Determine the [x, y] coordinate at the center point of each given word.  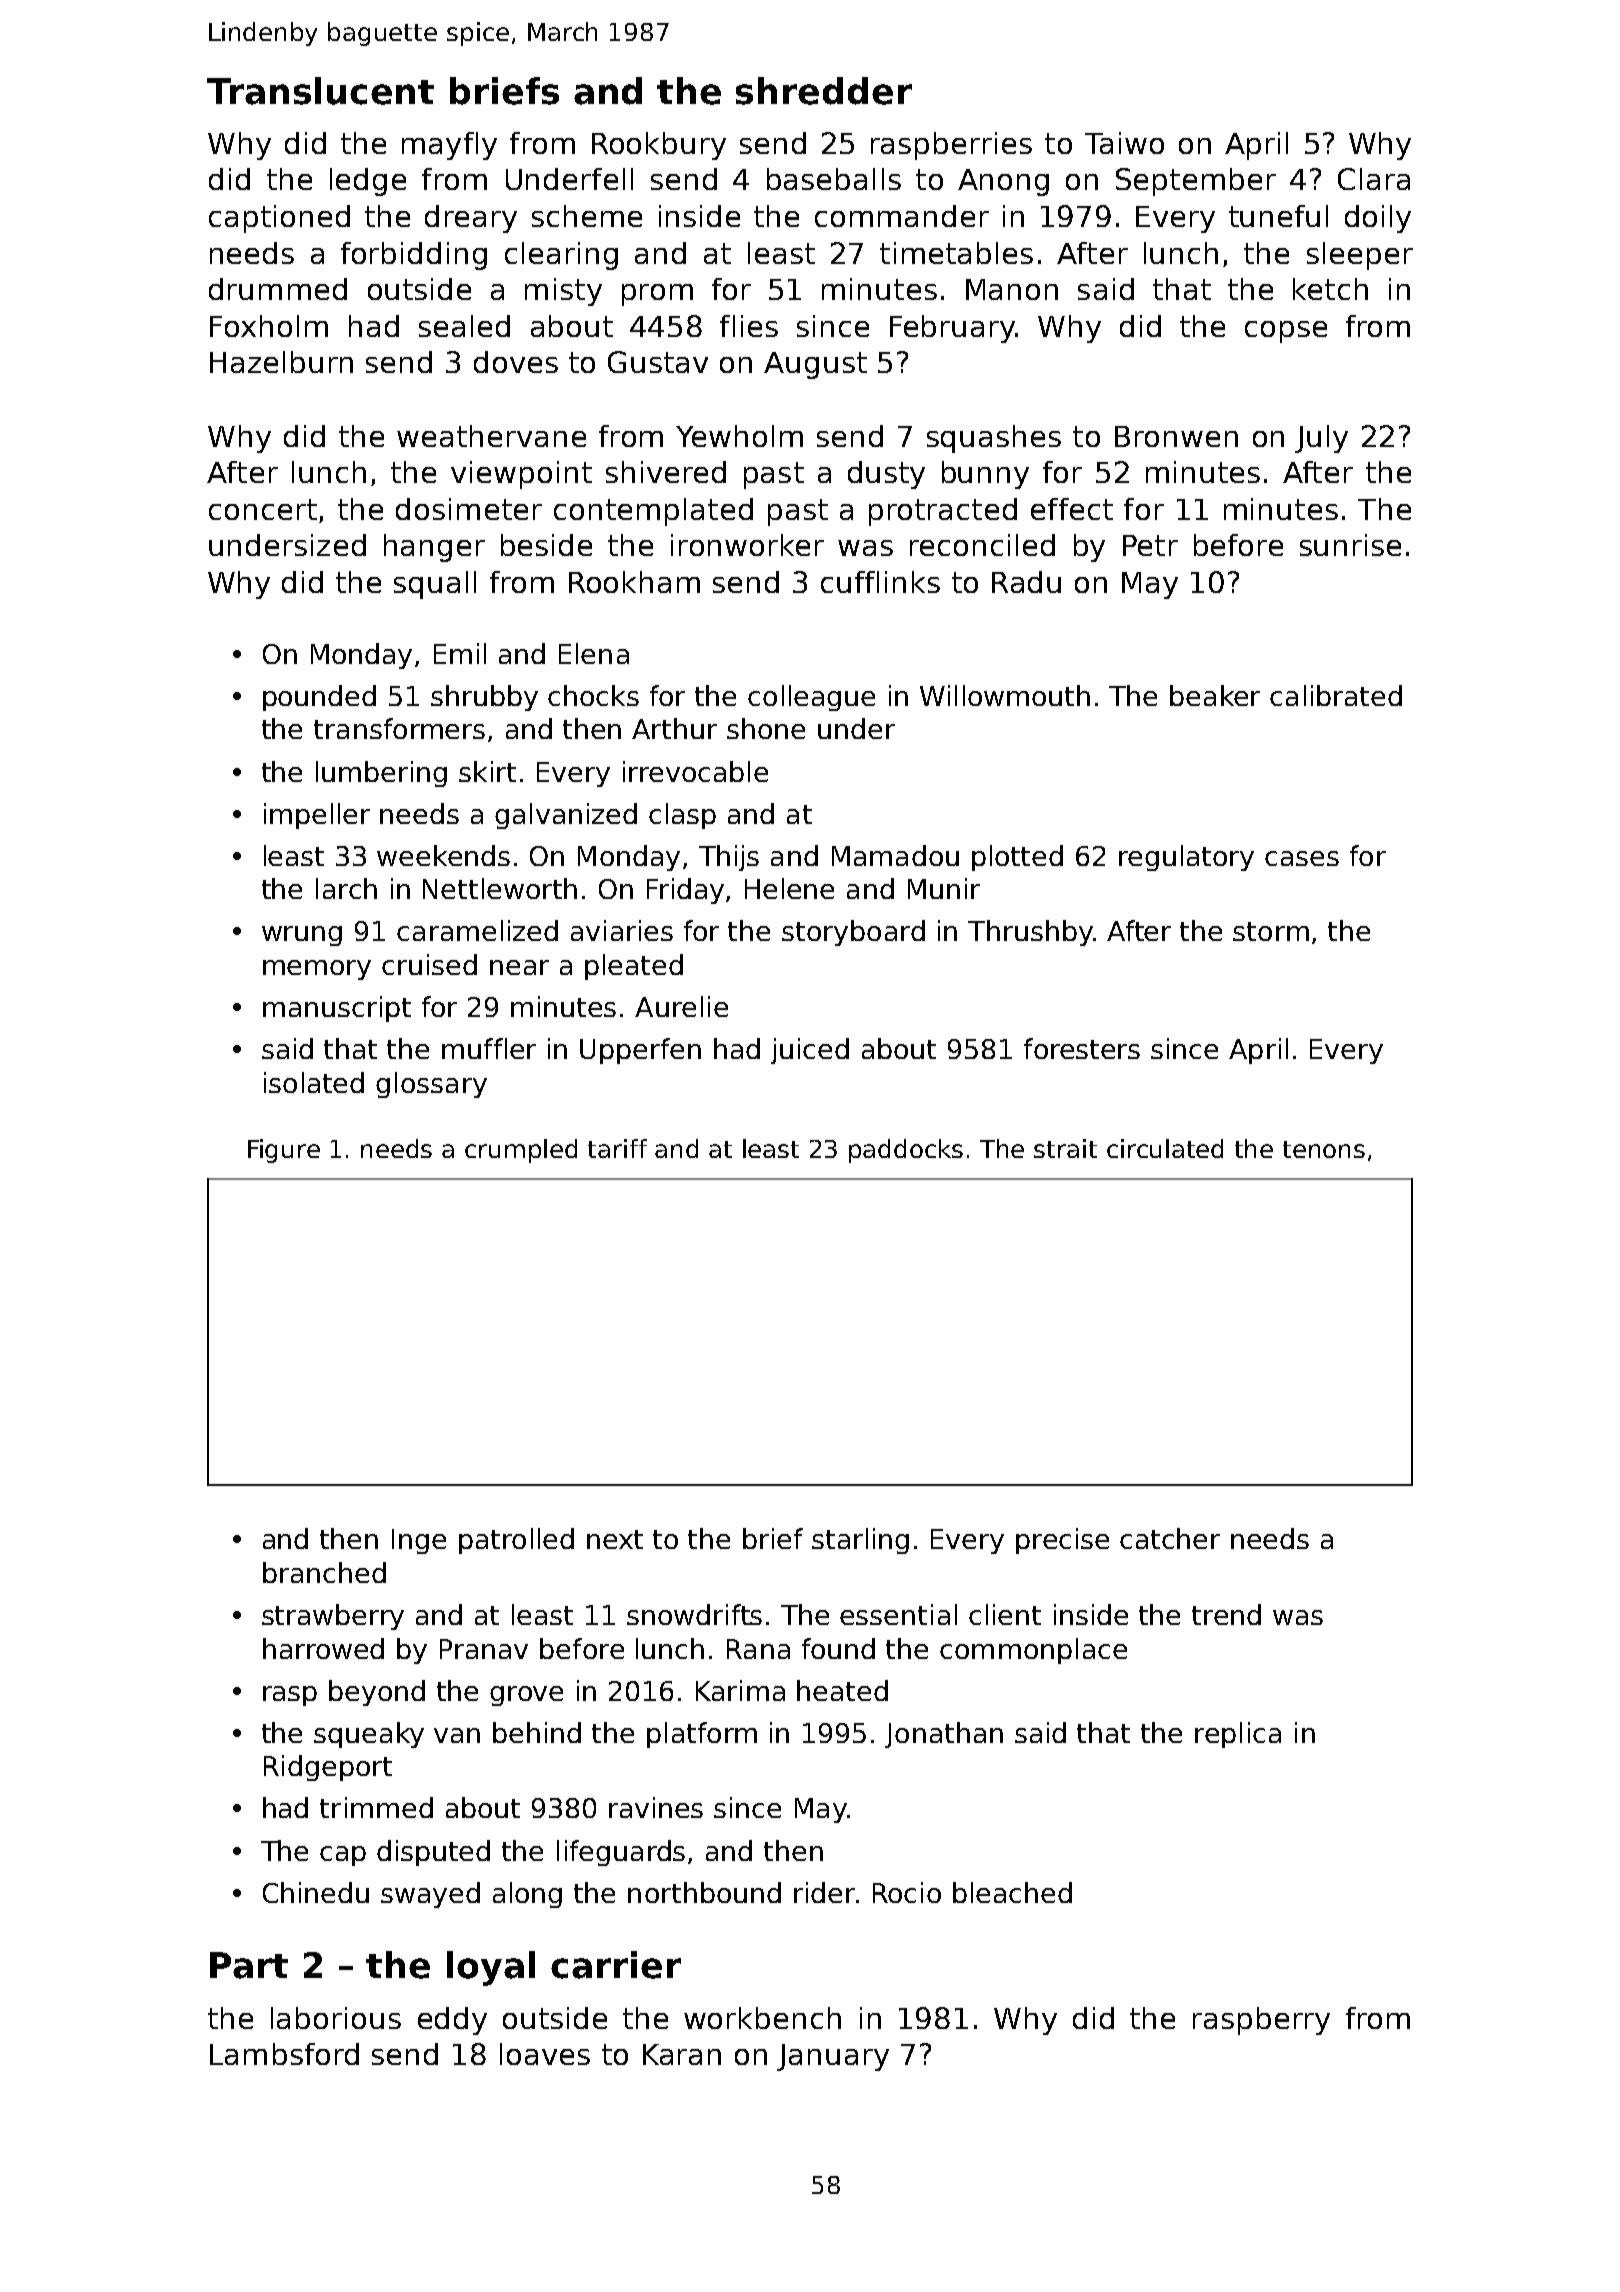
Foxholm [269, 326]
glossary [431, 1085]
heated [842, 1690]
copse [1286, 332]
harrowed [323, 1648]
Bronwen [1176, 436]
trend [1226, 1614]
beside [546, 545]
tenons [1324, 1149]
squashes [994, 439]
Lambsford [284, 2054]
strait [1065, 1148]
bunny [985, 475]
